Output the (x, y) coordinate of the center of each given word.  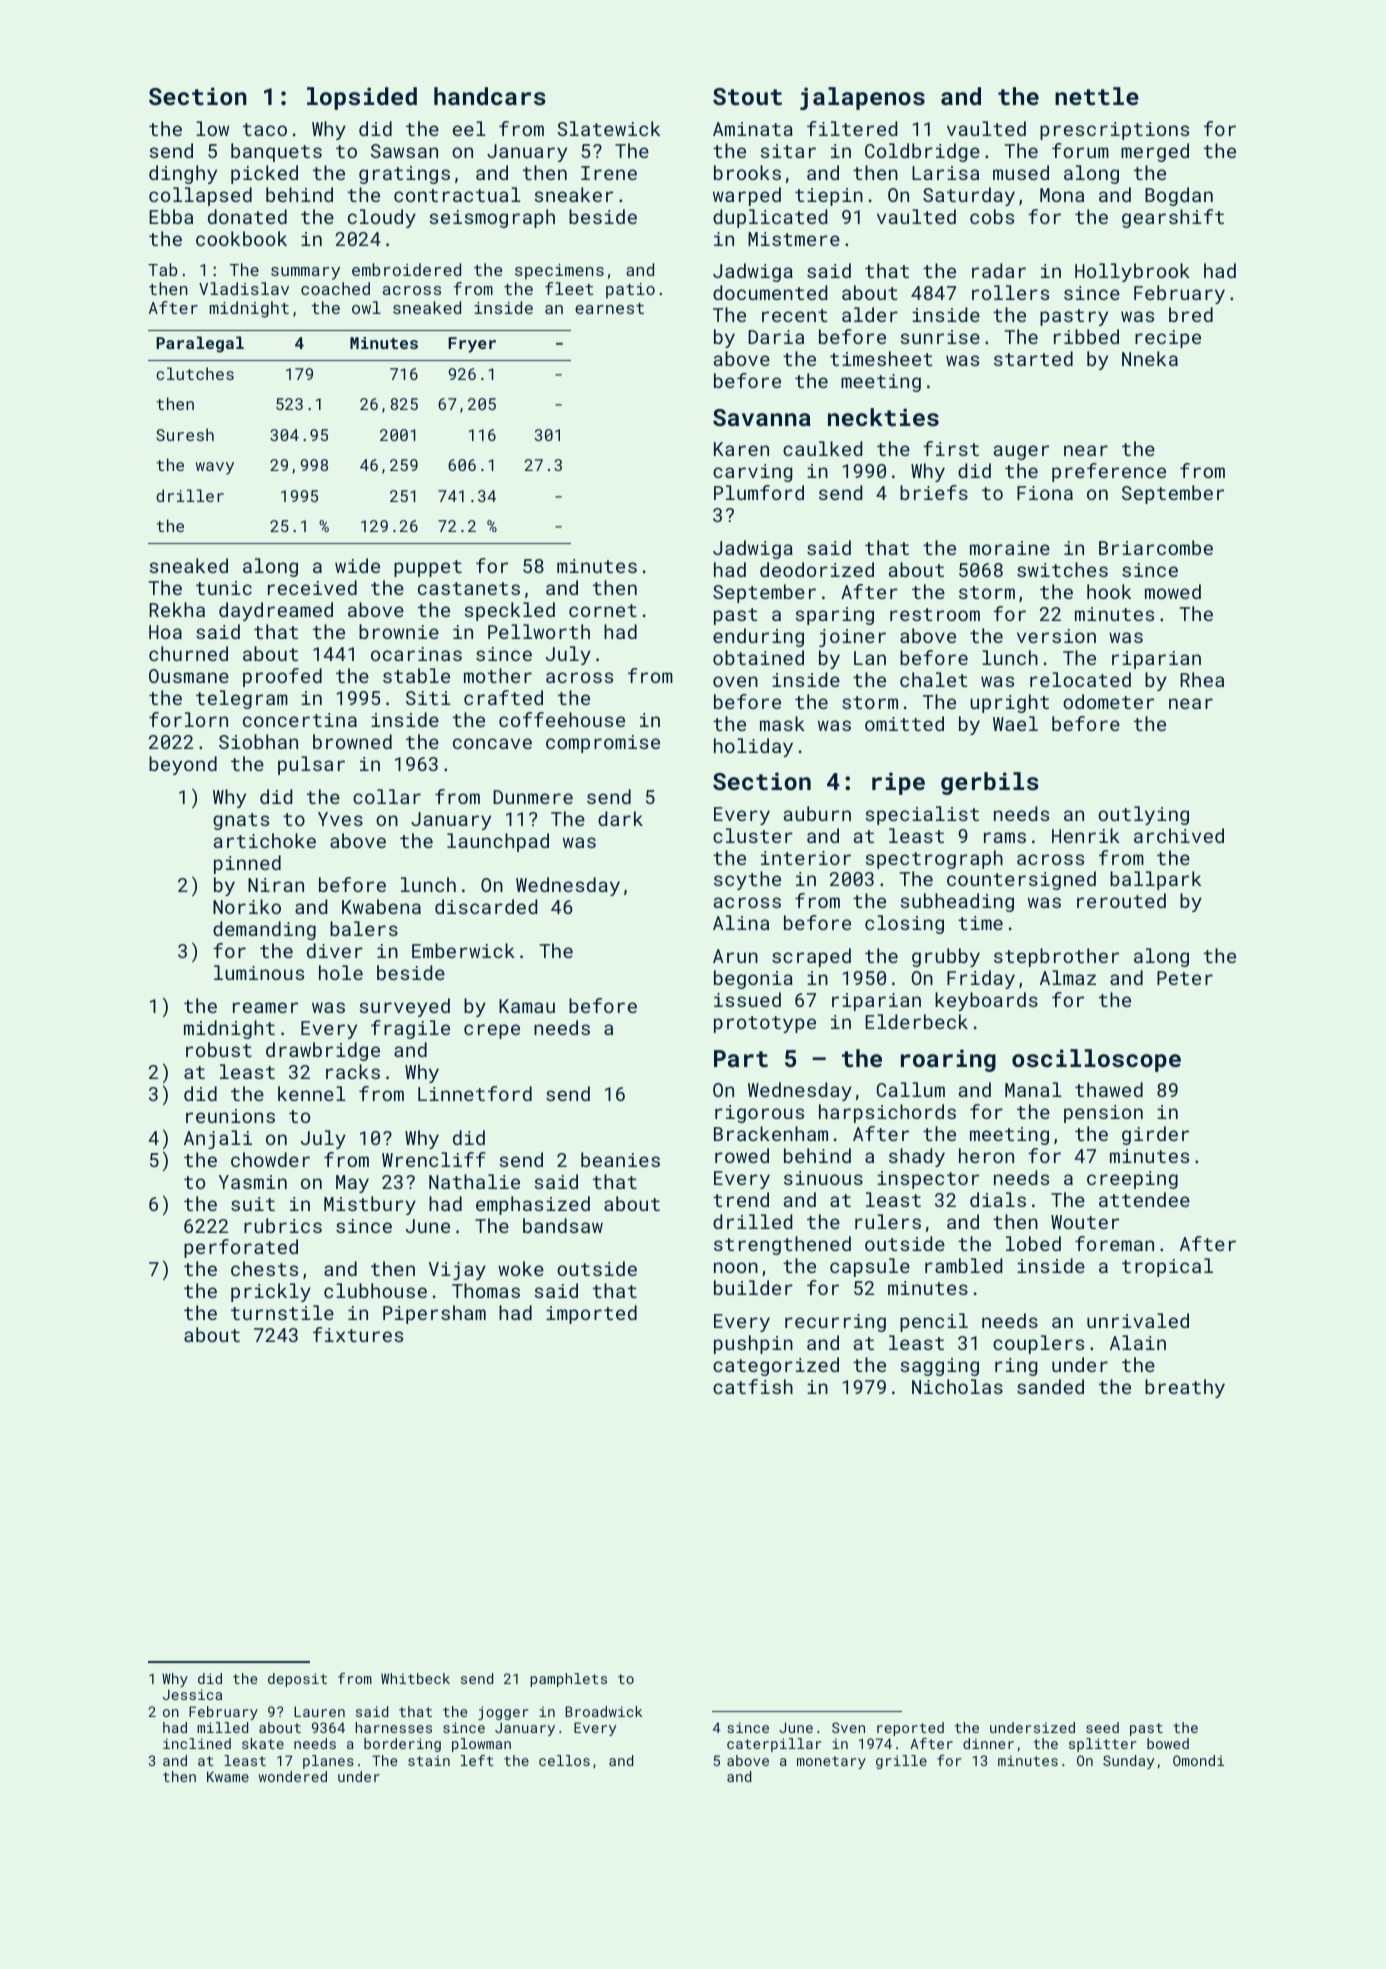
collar (387, 796)
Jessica (192, 1694)
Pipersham (434, 1314)
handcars (490, 96)
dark (620, 818)
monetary (831, 1762)
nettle (1097, 96)
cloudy (382, 218)
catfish (753, 1386)
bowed (1168, 1743)
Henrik (1086, 835)
